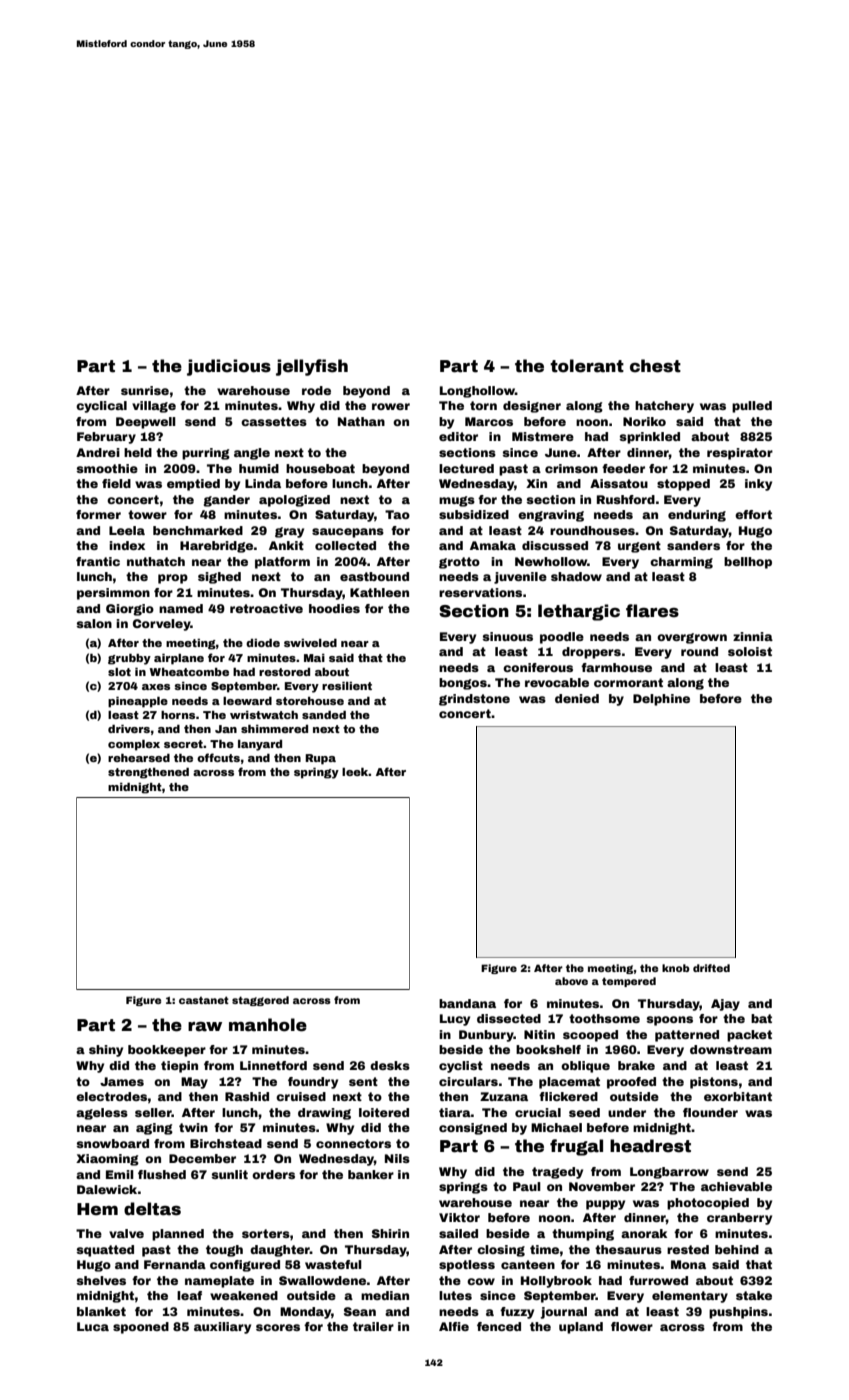 The height and width of the screenshot is (1400, 849). I want to click on index, so click(127, 545).
